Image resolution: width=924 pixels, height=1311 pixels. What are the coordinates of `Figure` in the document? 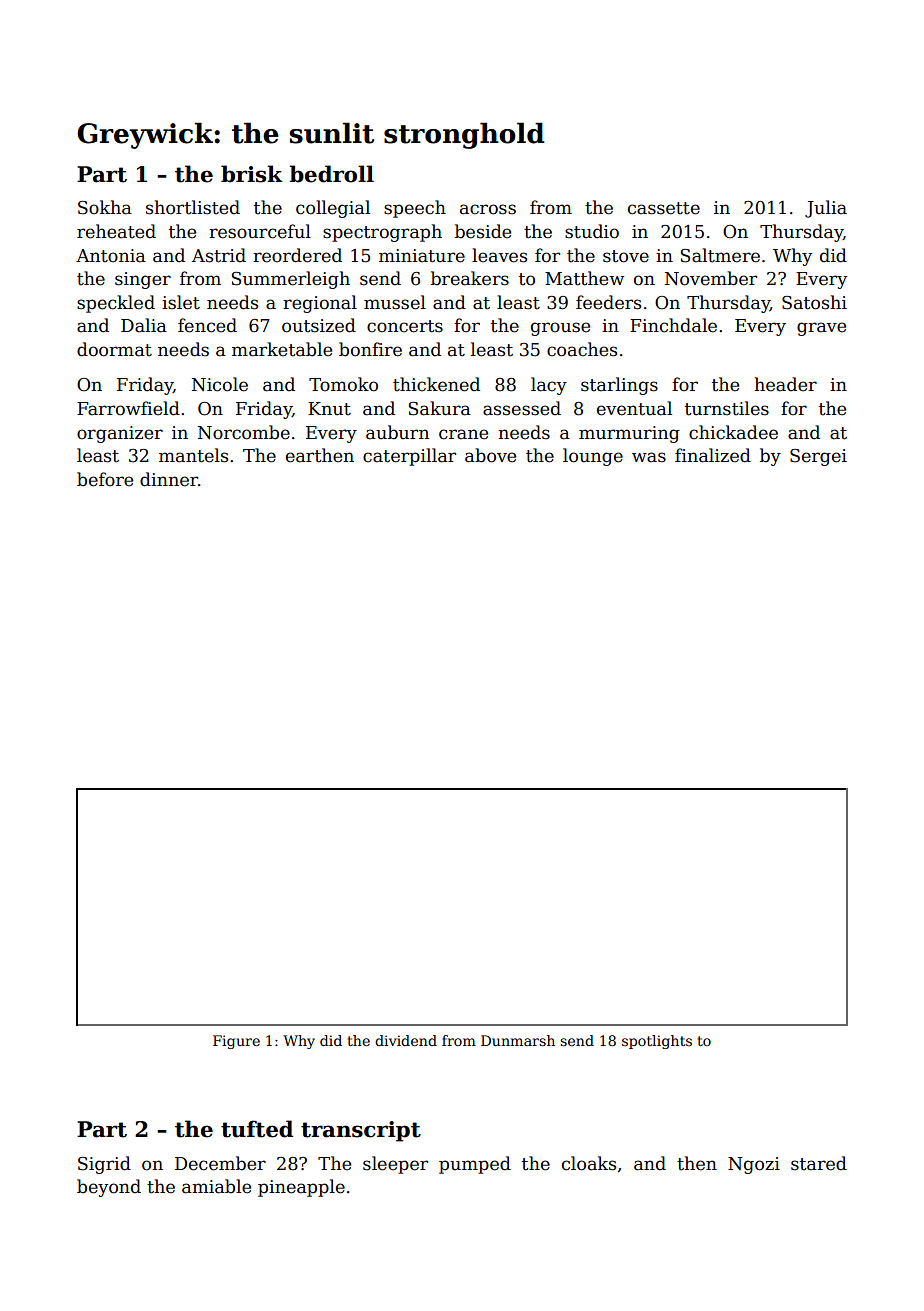 It's located at (236, 1042).
